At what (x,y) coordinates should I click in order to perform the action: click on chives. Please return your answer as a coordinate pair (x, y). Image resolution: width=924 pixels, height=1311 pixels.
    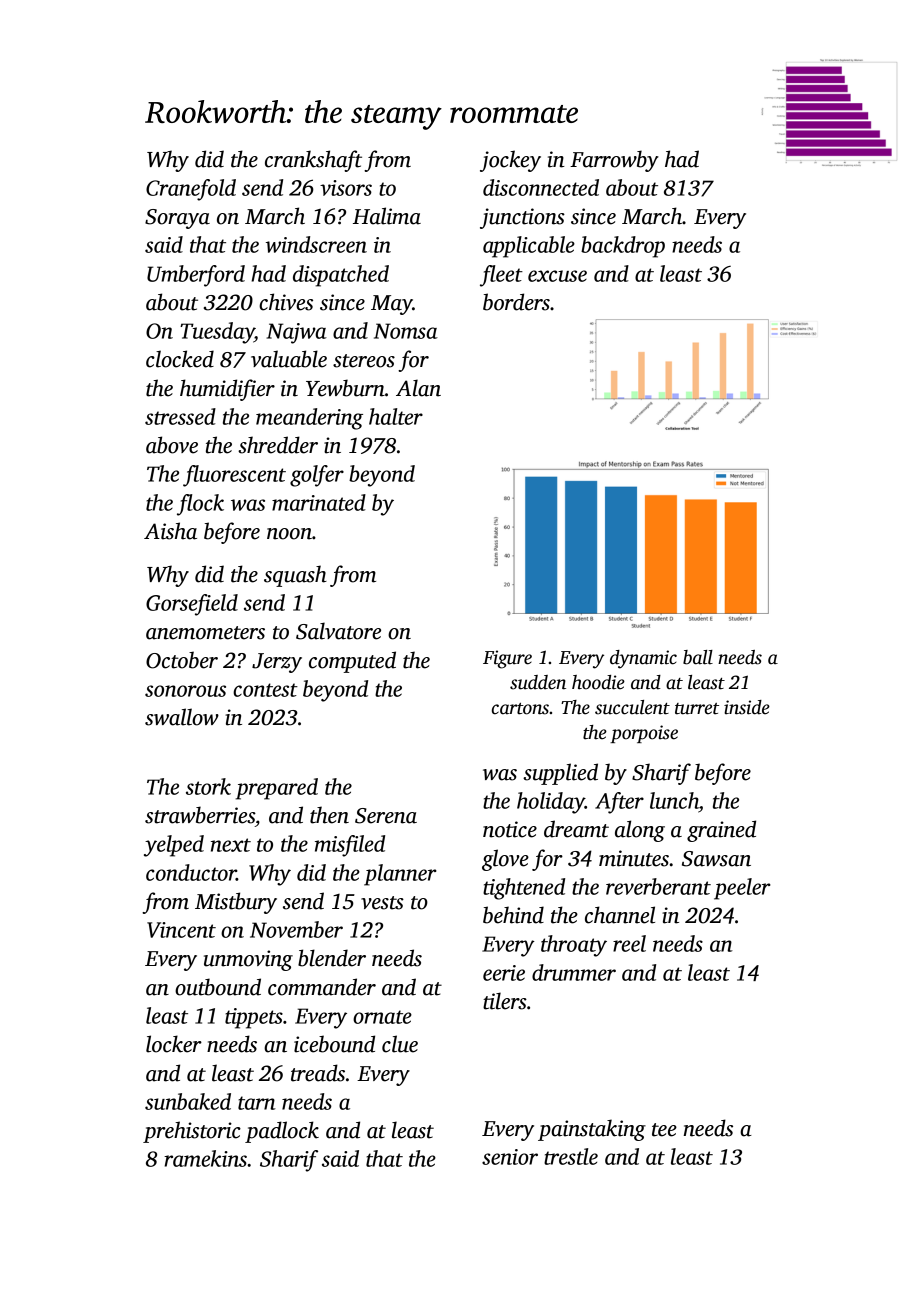
    Looking at the image, I should click on (286, 302).
